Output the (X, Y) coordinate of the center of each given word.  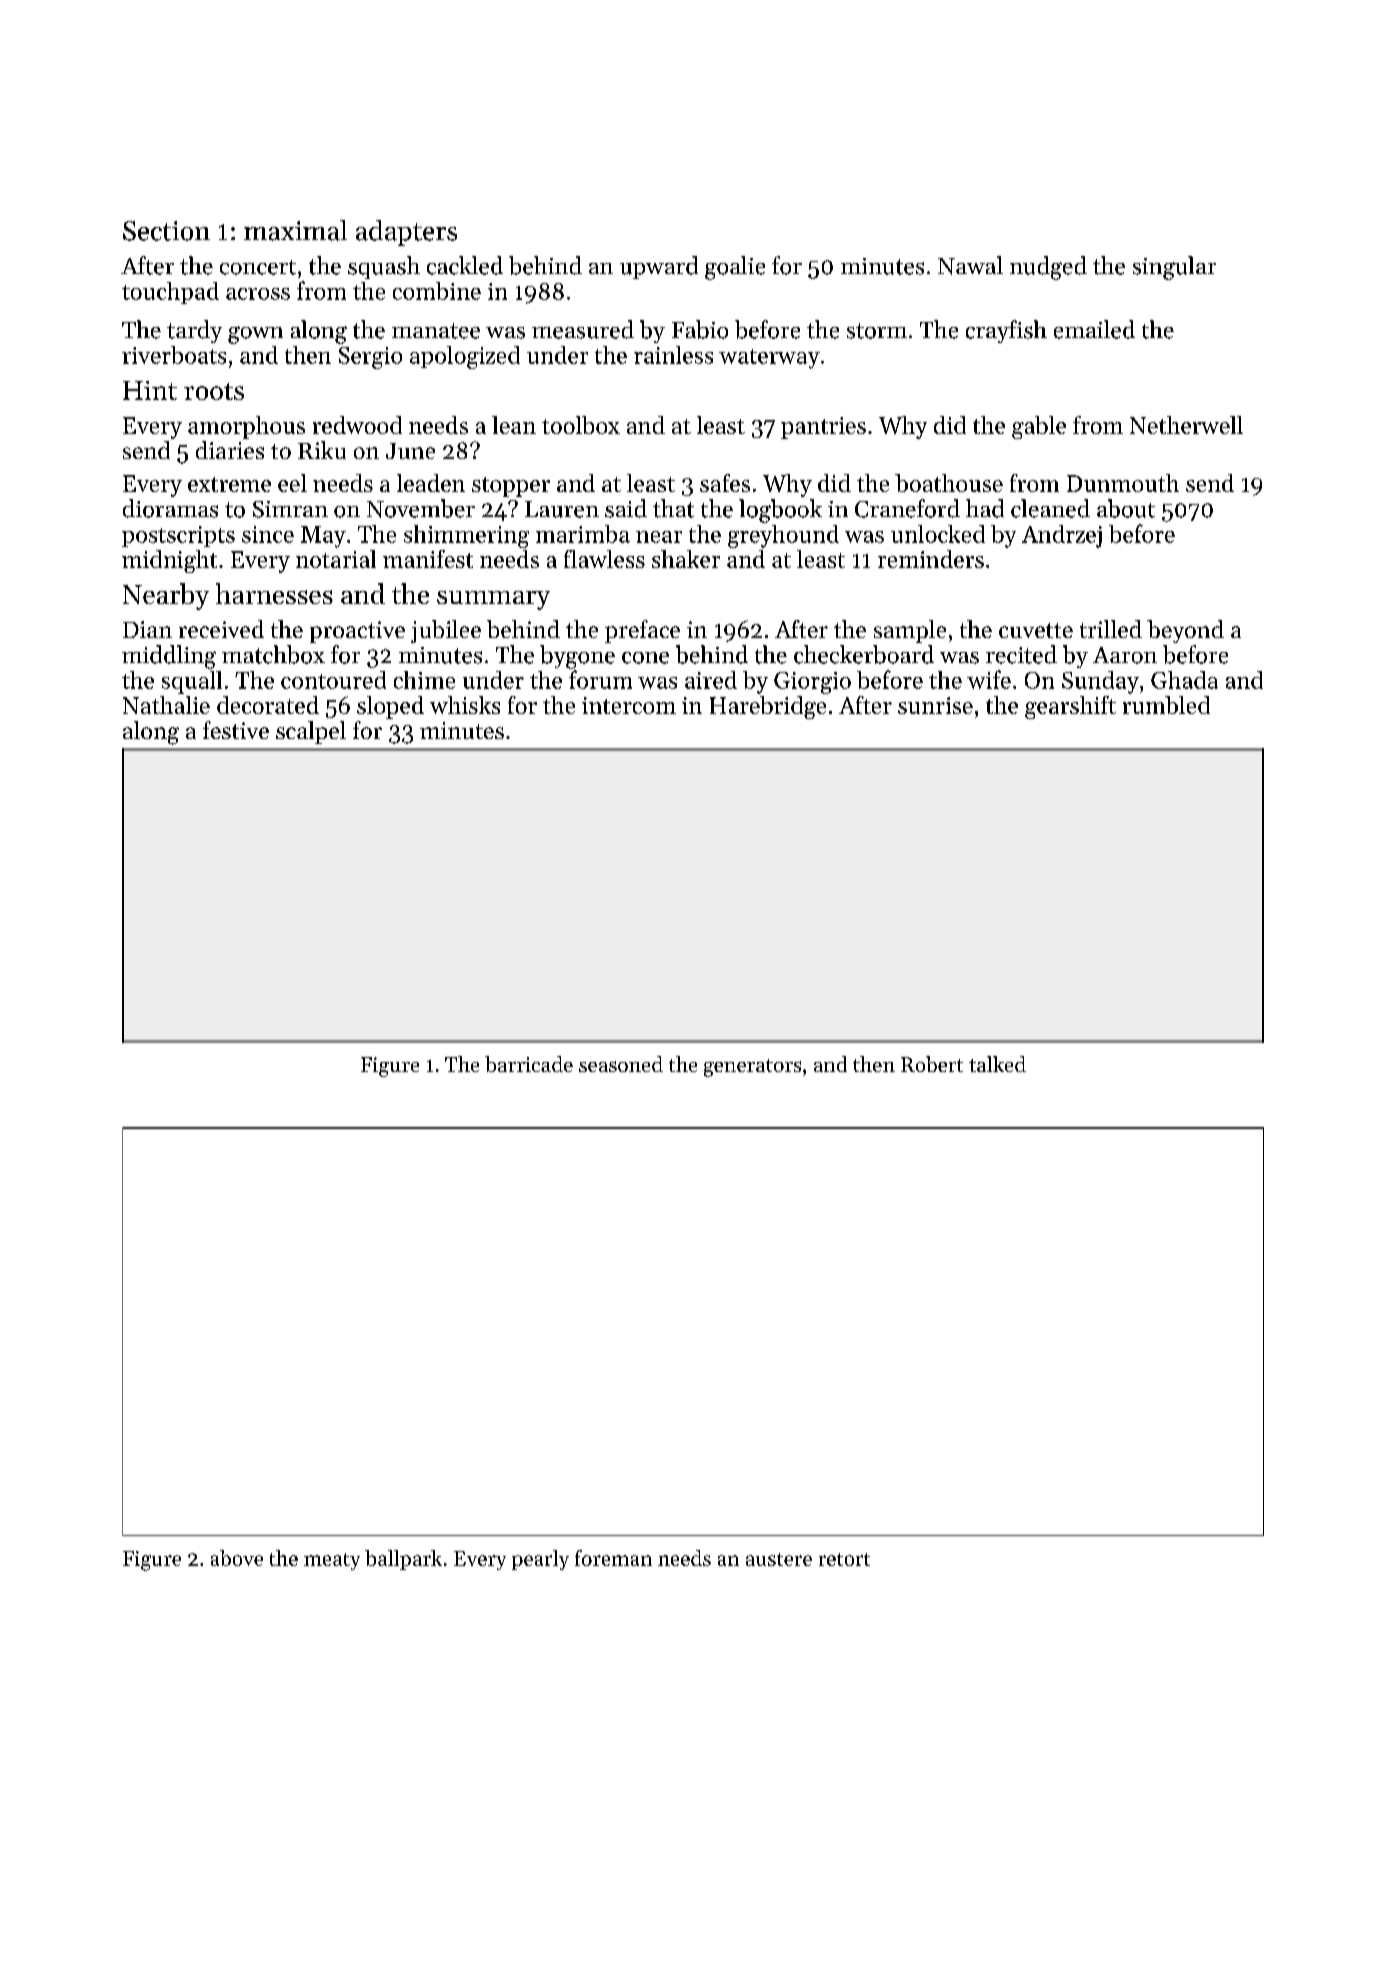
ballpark (403, 1560)
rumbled (1166, 705)
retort (844, 1559)
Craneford (907, 508)
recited (1021, 654)
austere (779, 1559)
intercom (629, 705)
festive (236, 730)
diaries (230, 450)
